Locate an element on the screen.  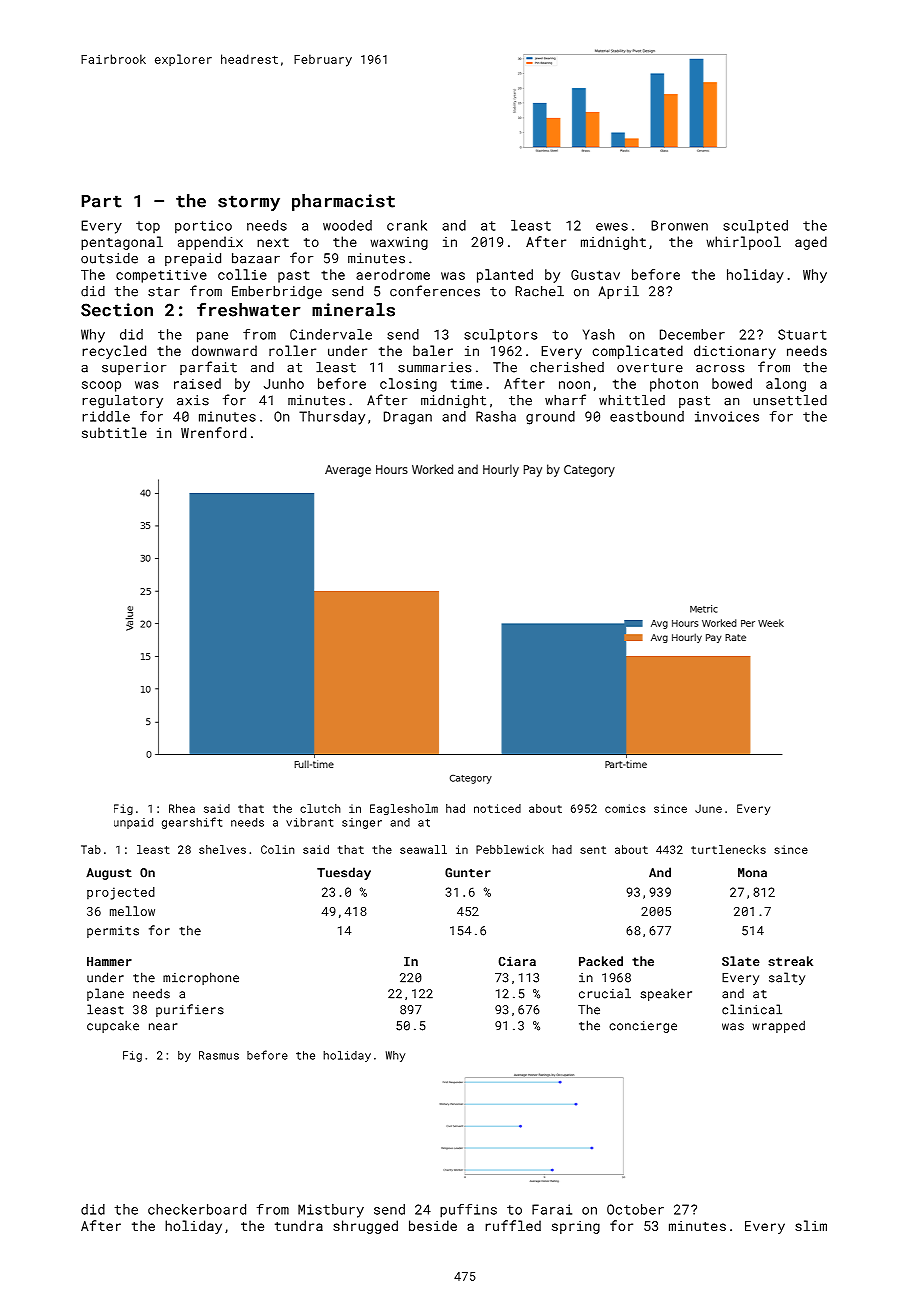
spring is located at coordinates (576, 1227).
